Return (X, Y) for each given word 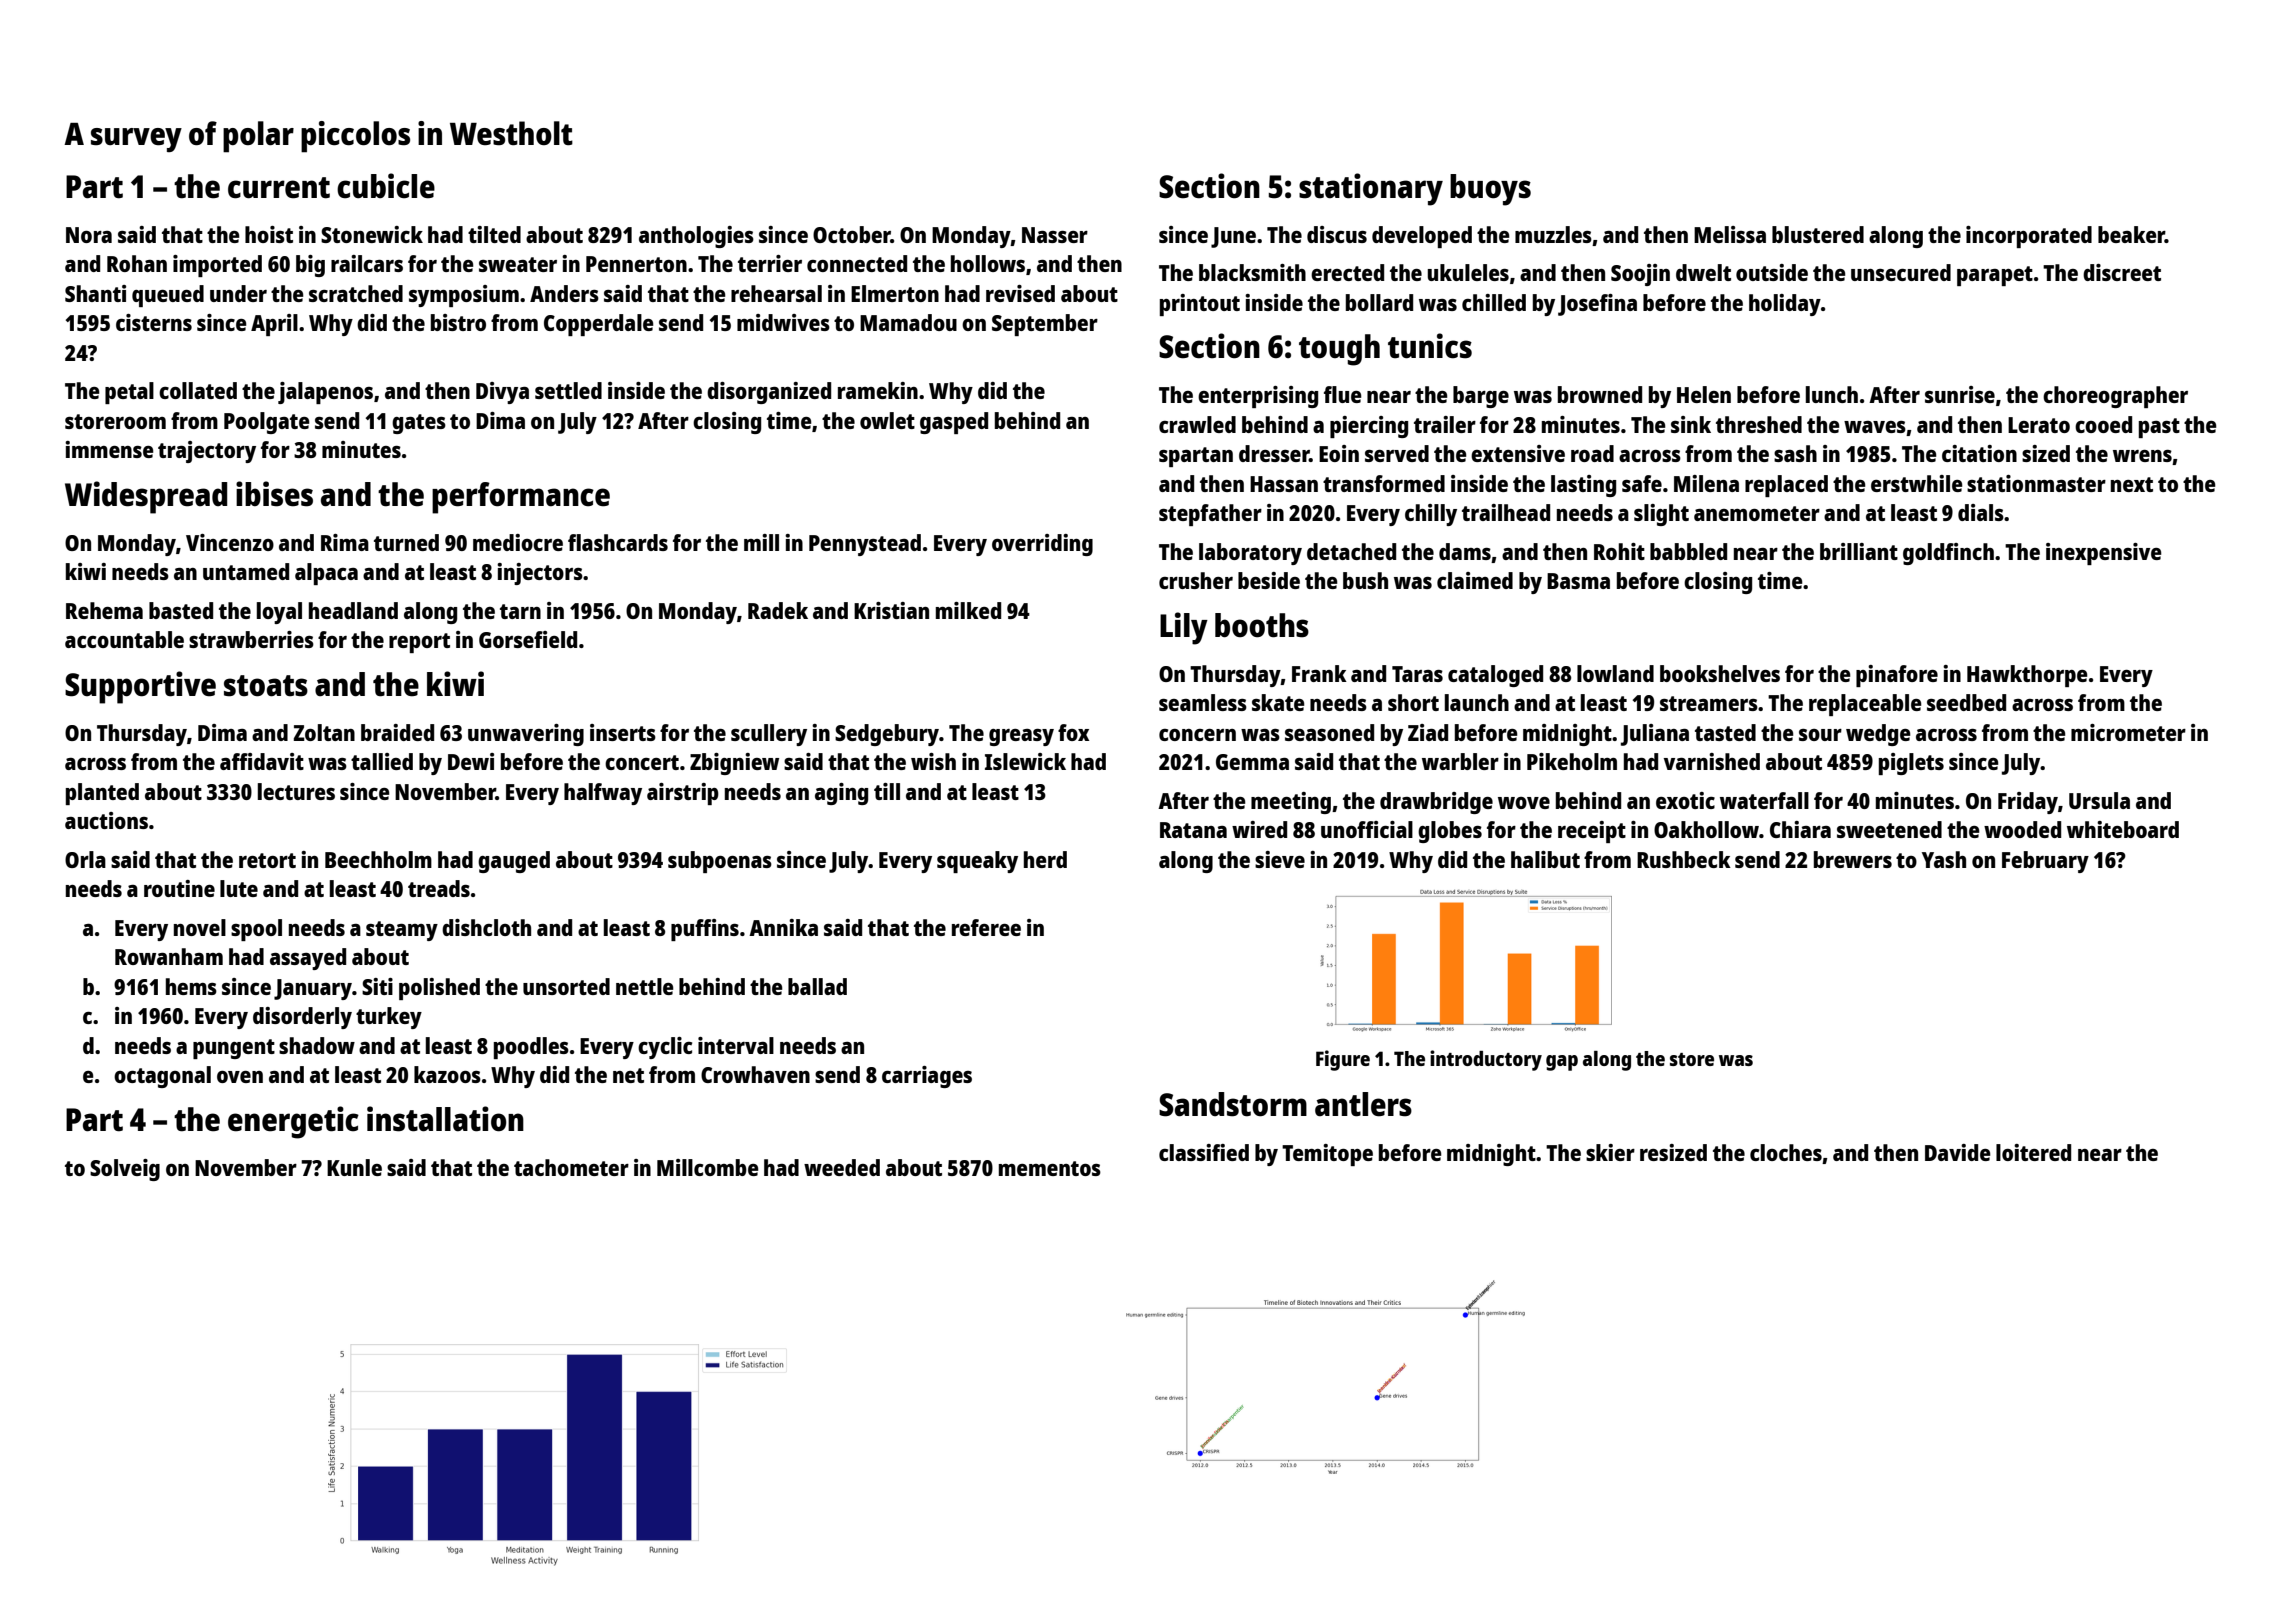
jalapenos (325, 393)
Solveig (125, 1170)
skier (1610, 1152)
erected (1347, 272)
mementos (1050, 1168)
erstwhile (1917, 483)
